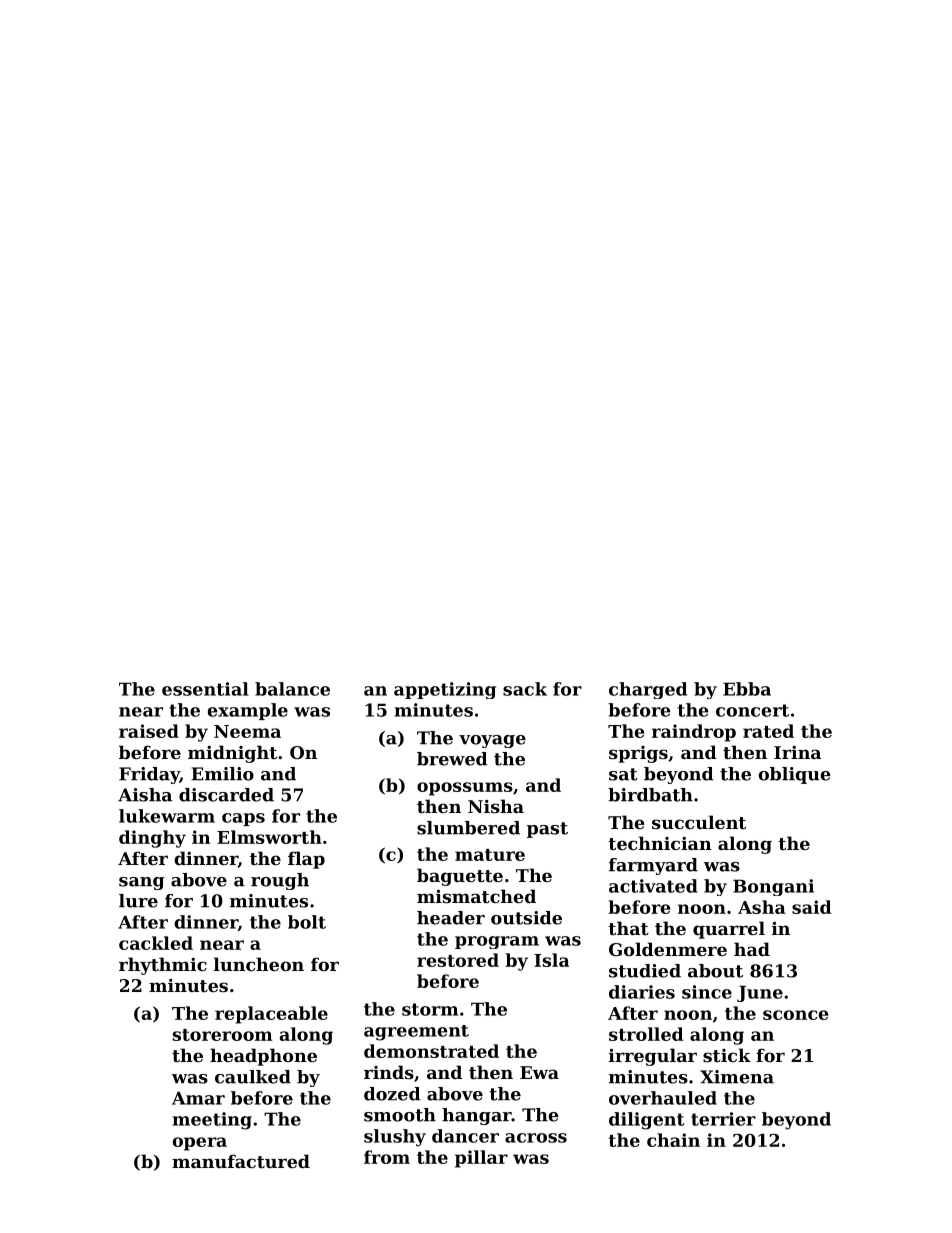 The image size is (952, 1233). Describe the element at coordinates (752, 949) in the page. I see `had` at that location.
